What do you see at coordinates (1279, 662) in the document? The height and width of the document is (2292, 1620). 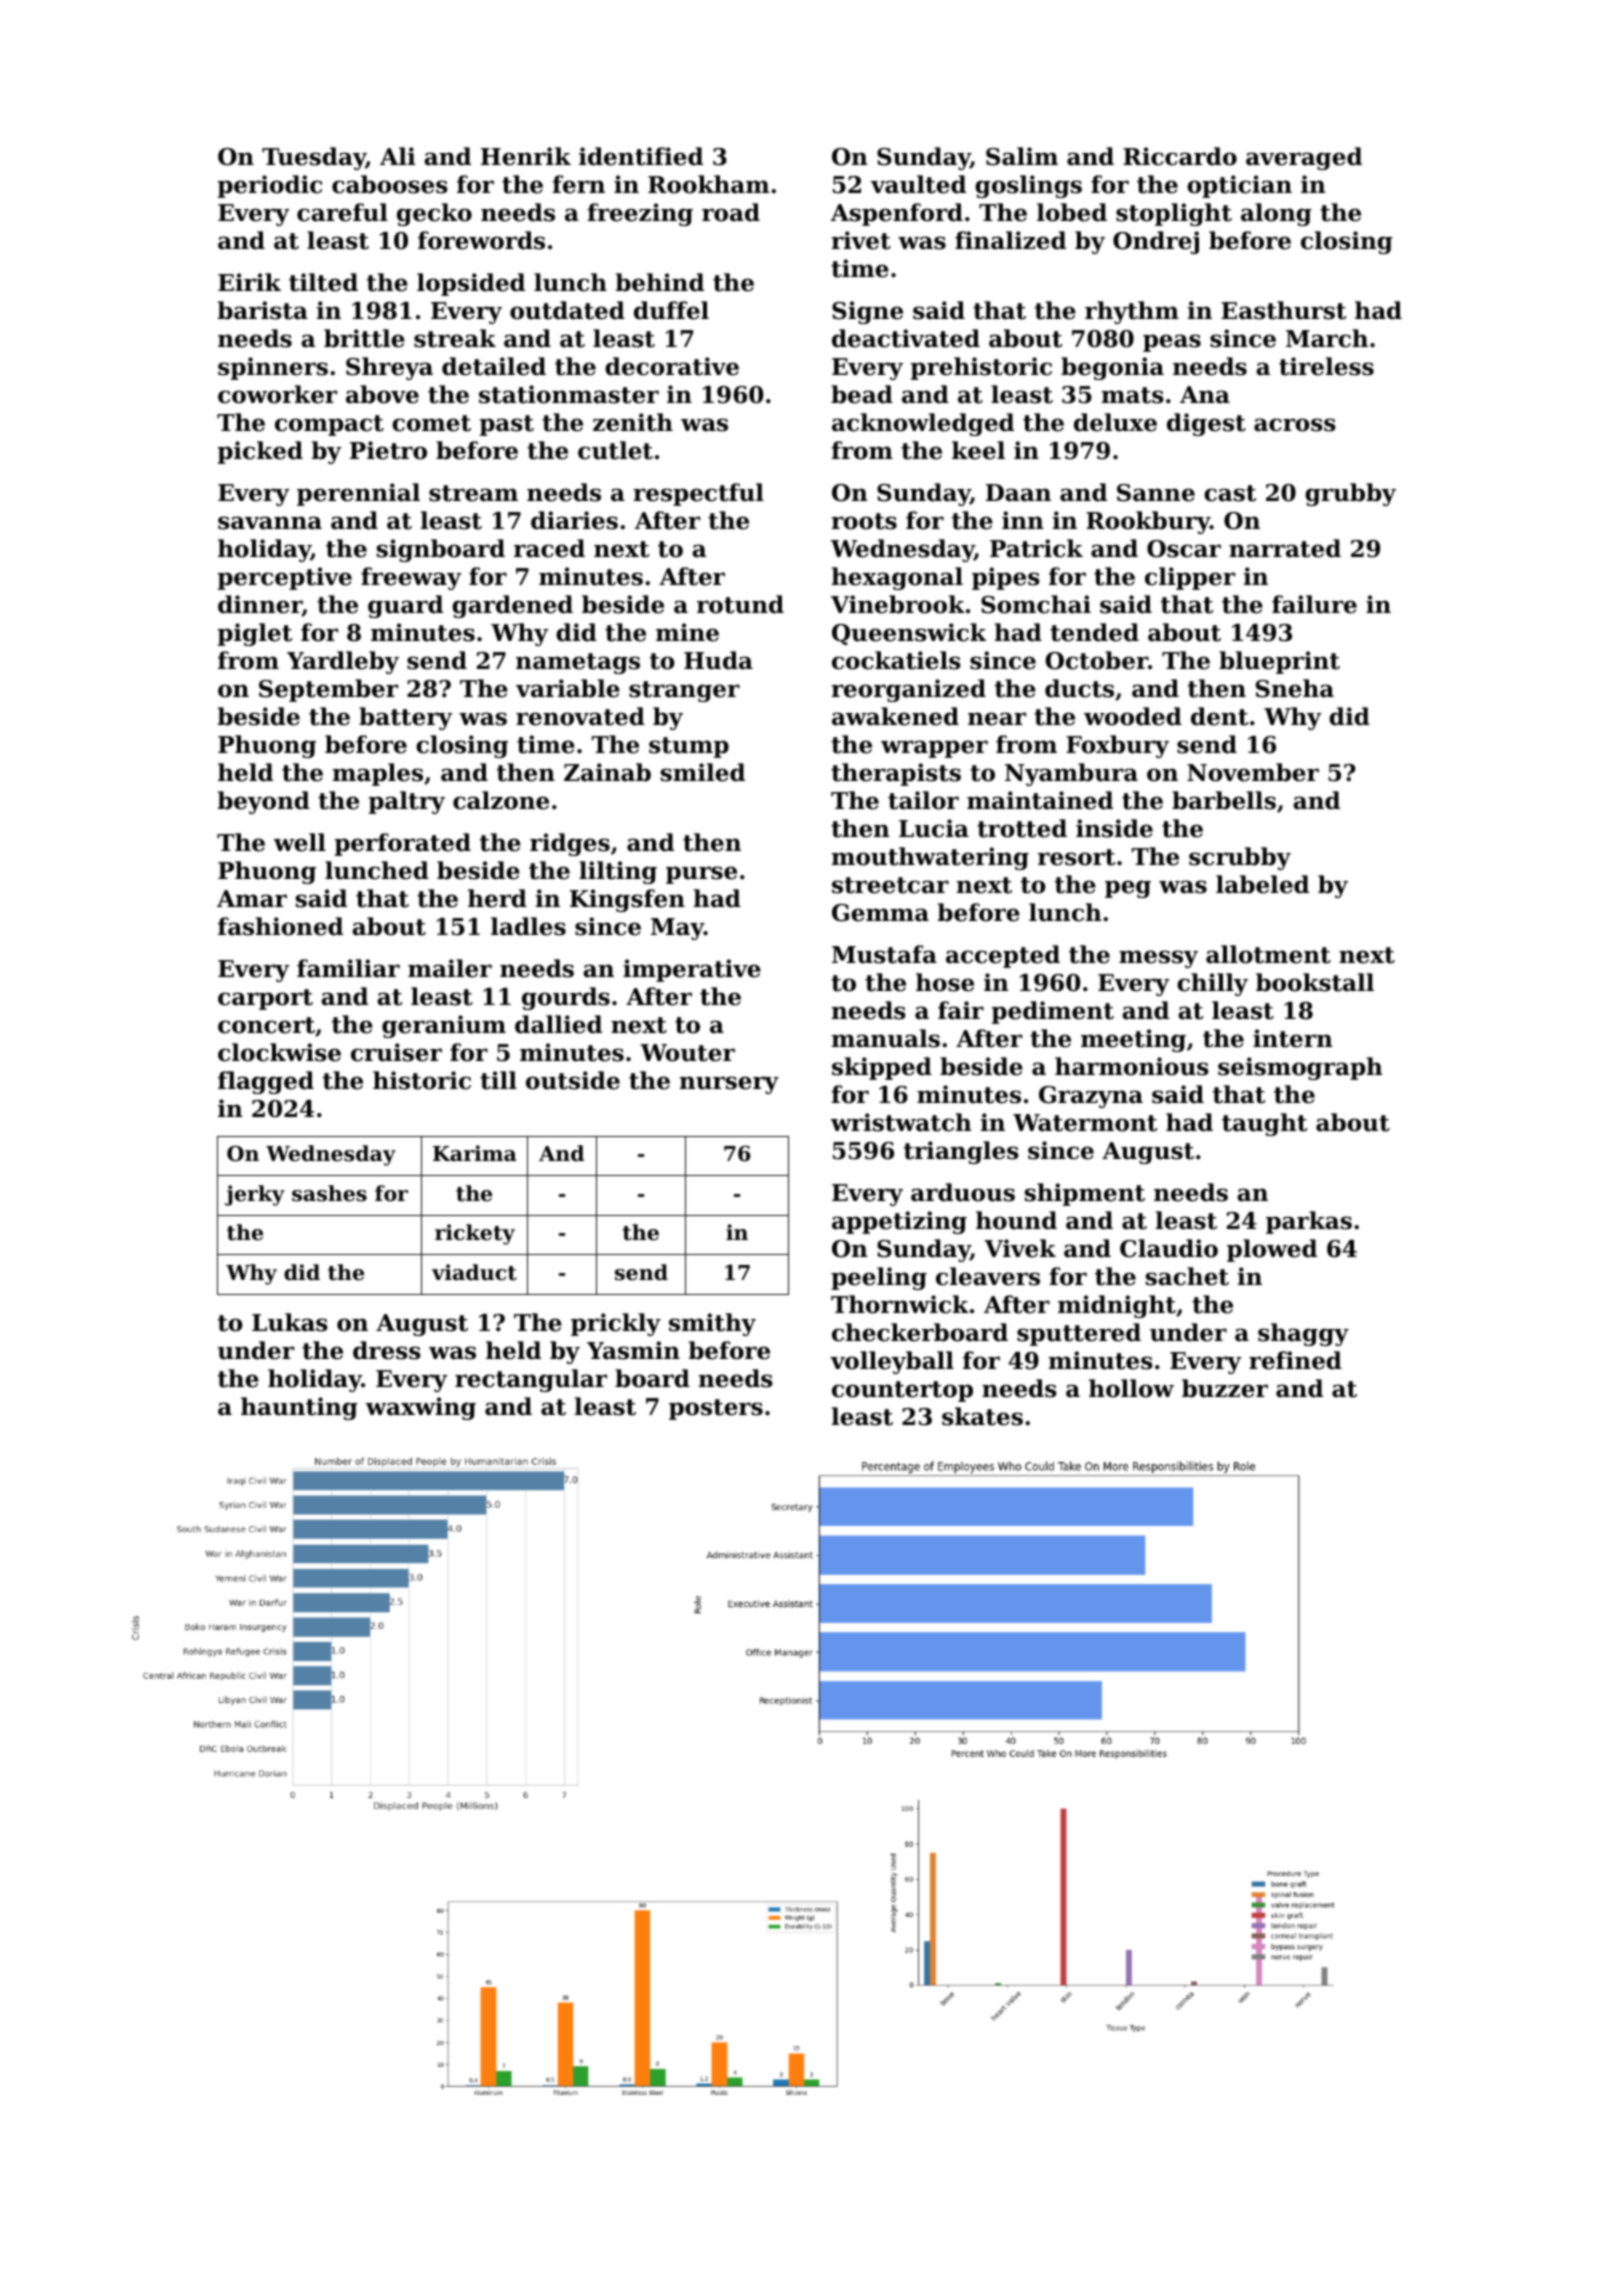 I see `blueprint` at bounding box center [1279, 662].
